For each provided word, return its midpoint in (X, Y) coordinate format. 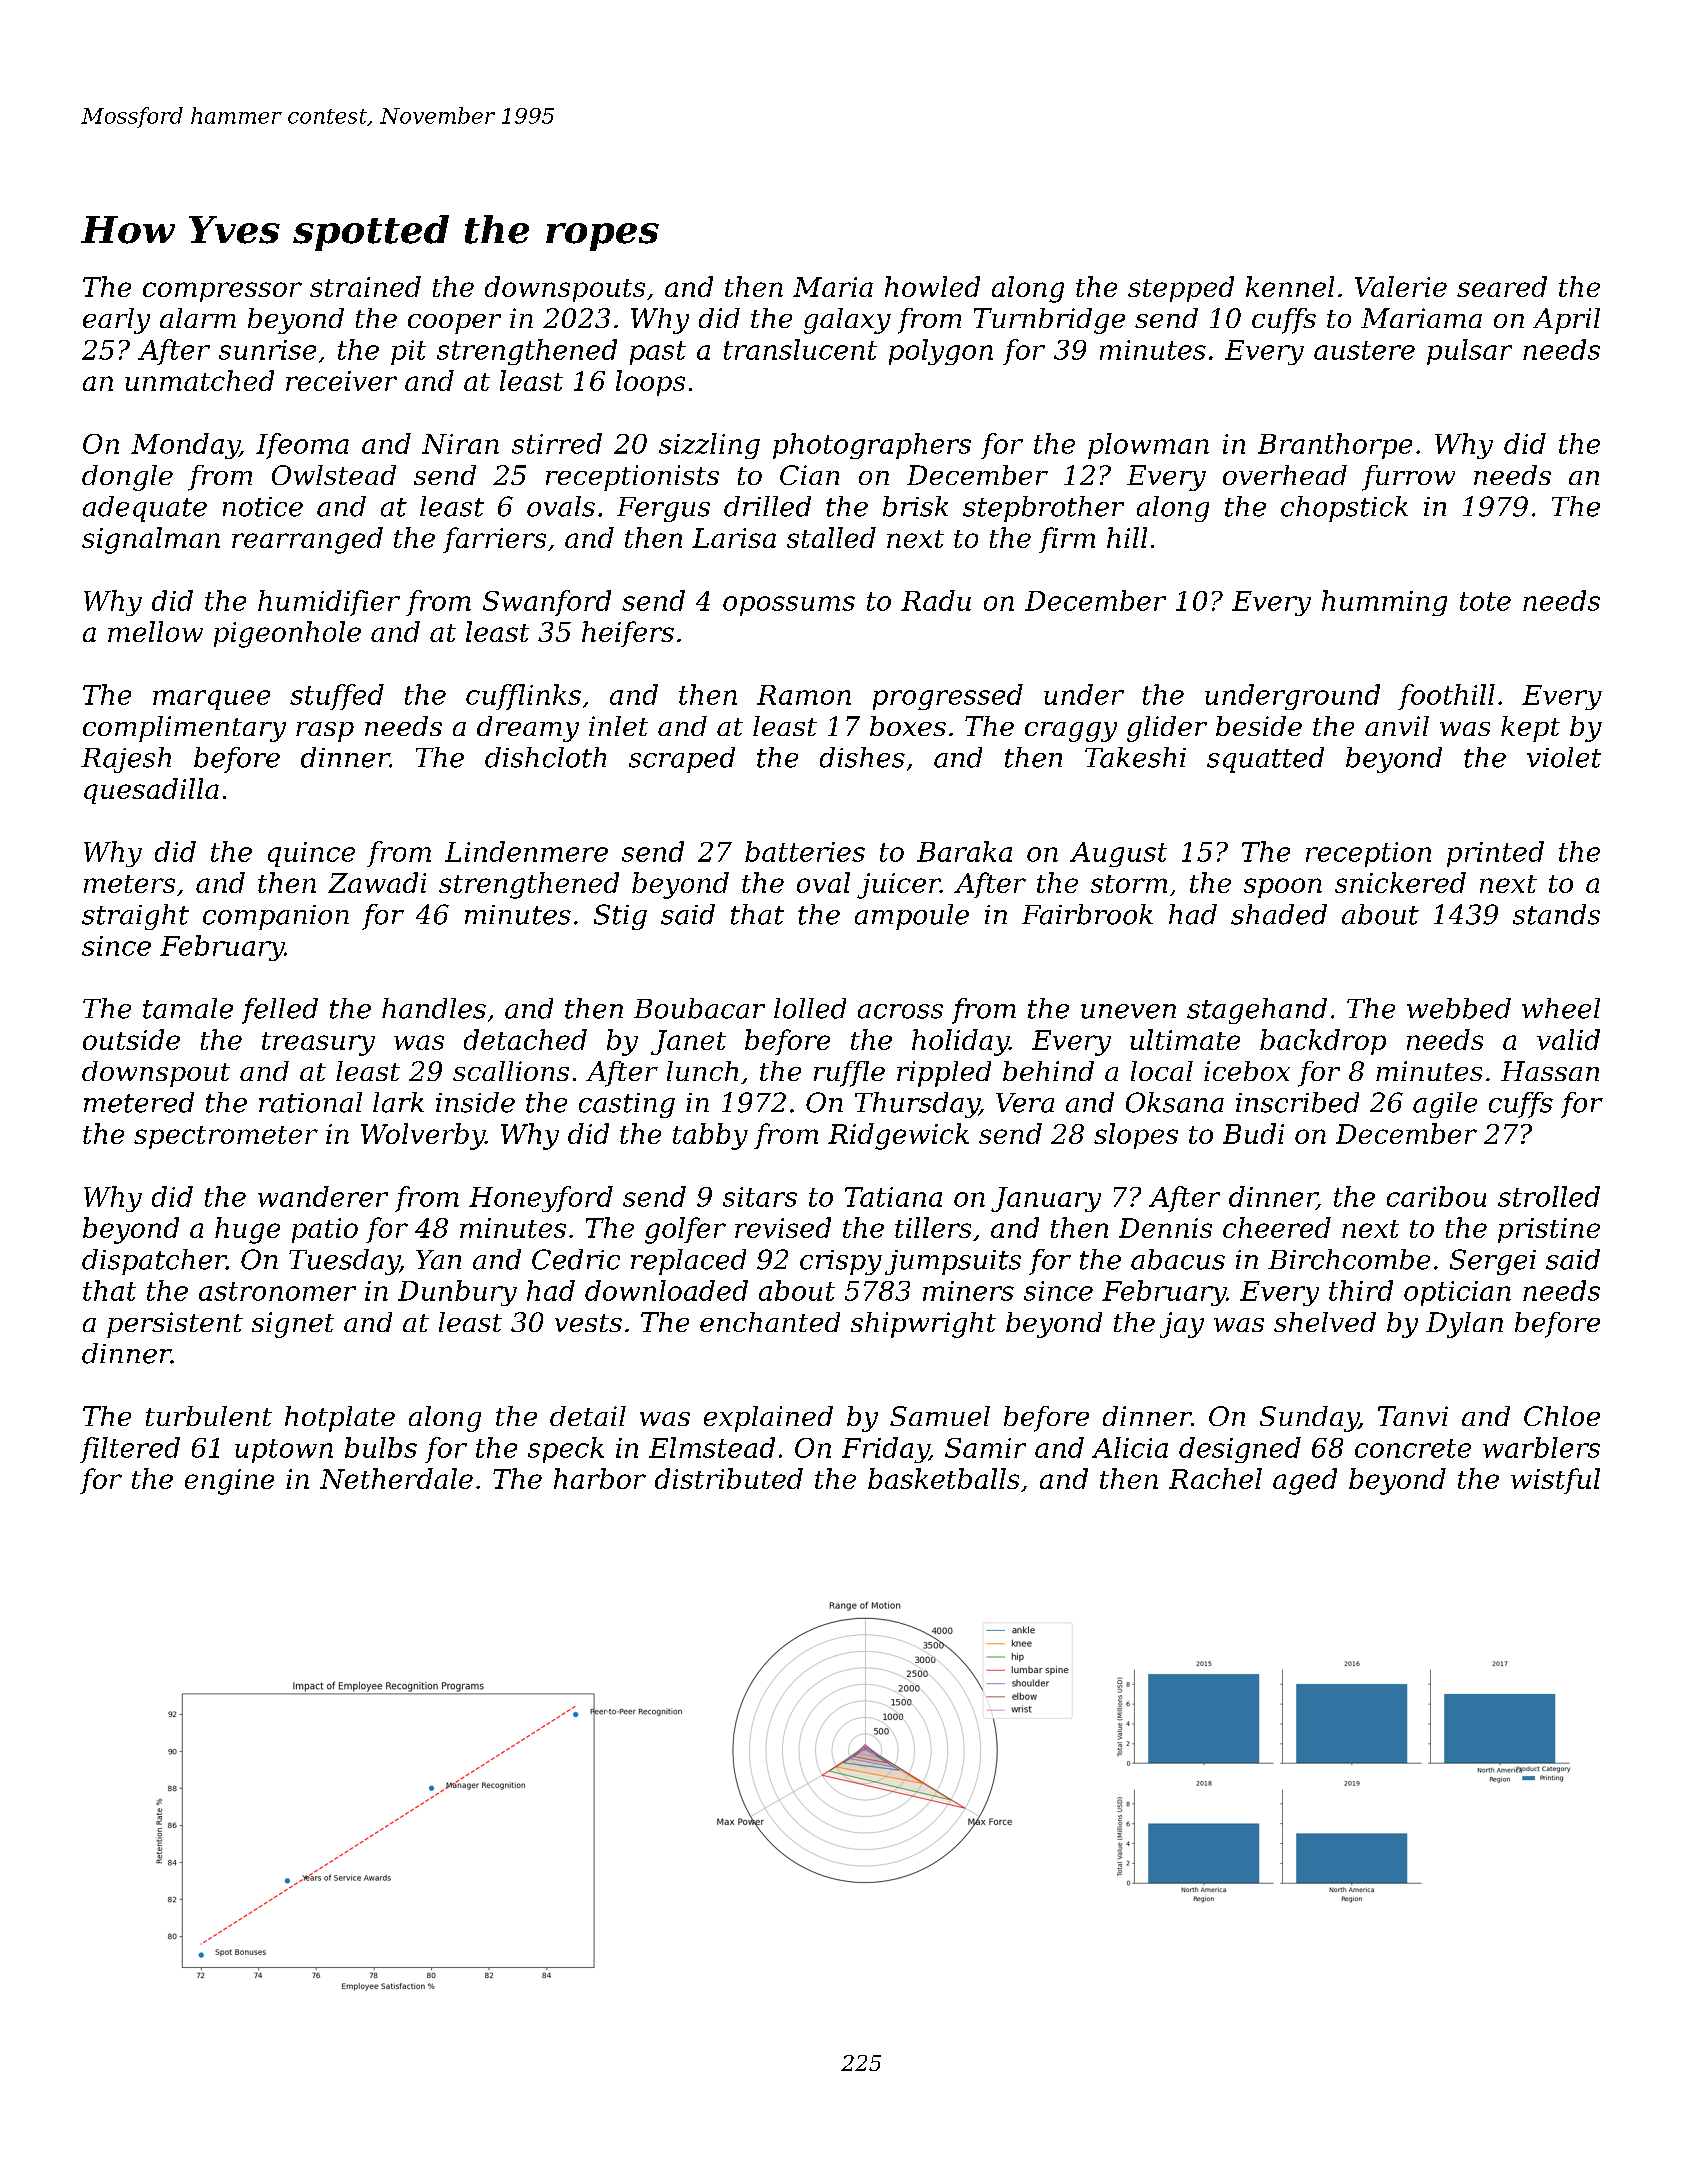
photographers (872, 446)
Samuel (940, 1416)
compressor (222, 292)
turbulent (209, 1416)
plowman (1148, 446)
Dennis (1165, 1228)
